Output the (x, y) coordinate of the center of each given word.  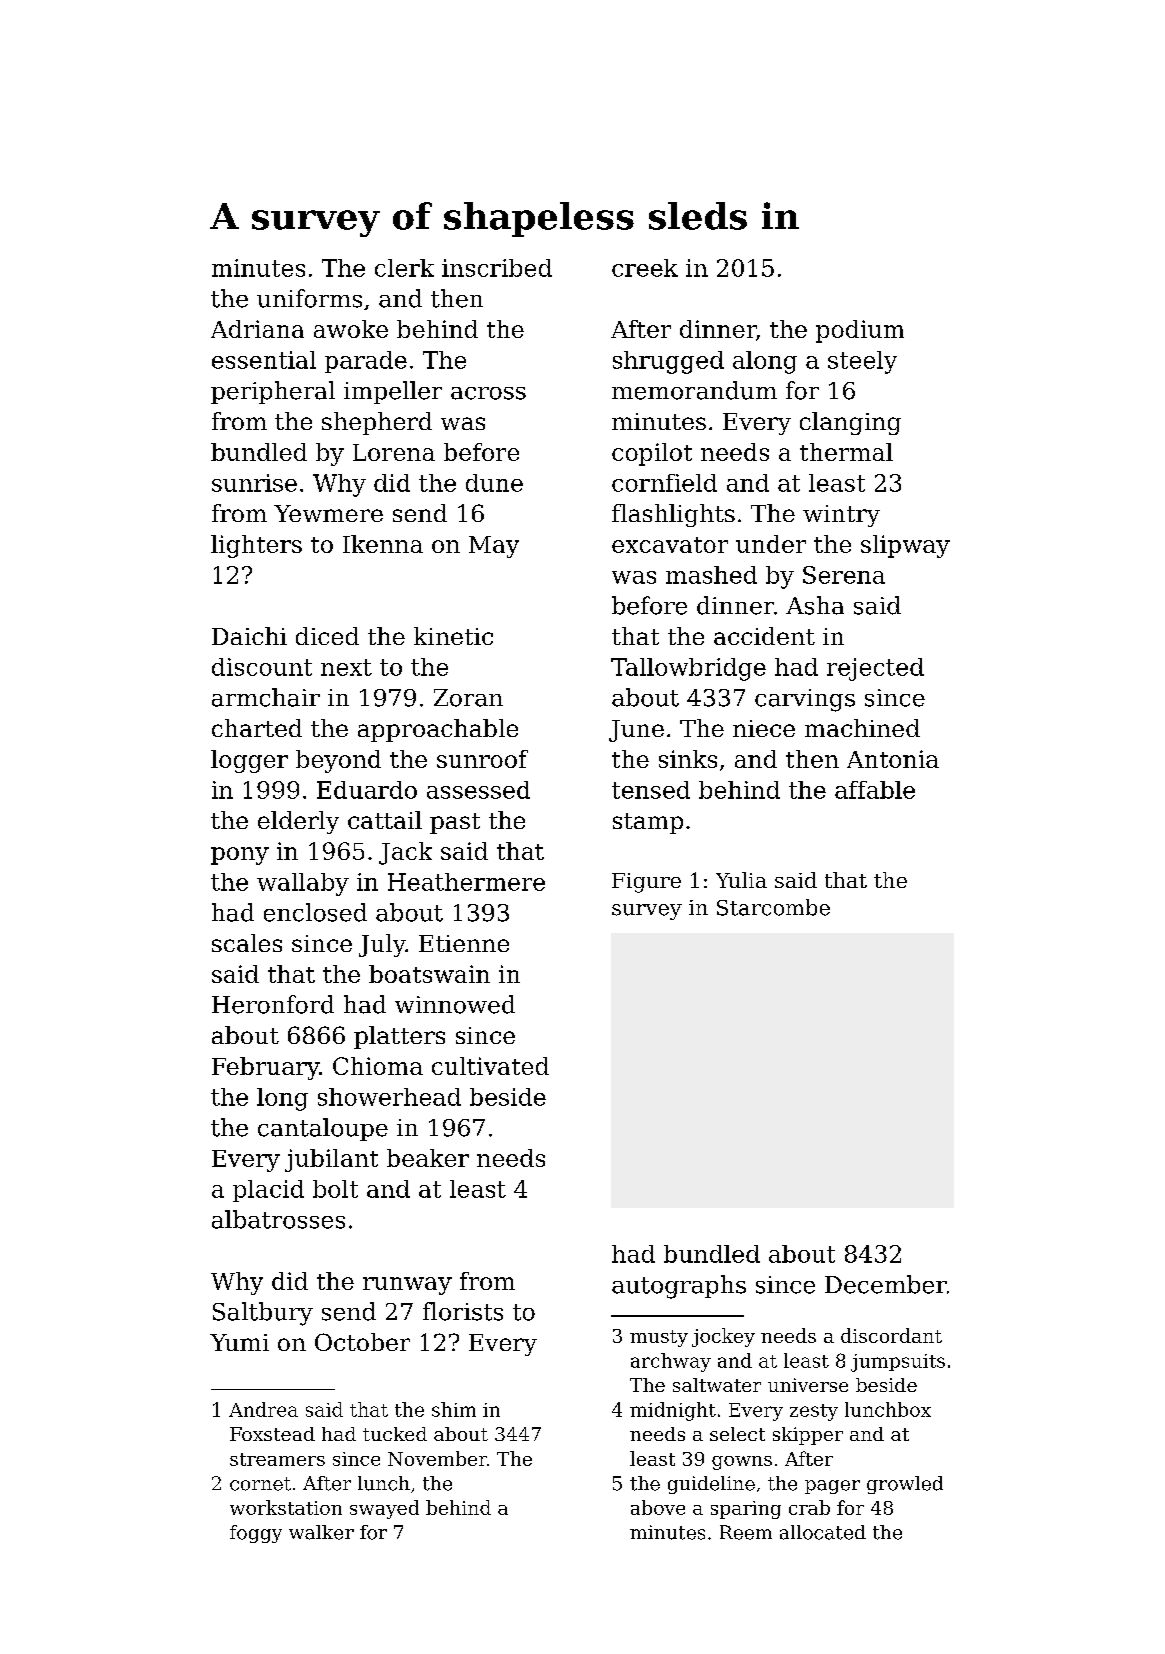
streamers (277, 1459)
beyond (338, 761)
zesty (814, 1412)
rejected (875, 669)
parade (366, 362)
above (658, 1507)
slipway (905, 546)
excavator (670, 545)
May (494, 547)
